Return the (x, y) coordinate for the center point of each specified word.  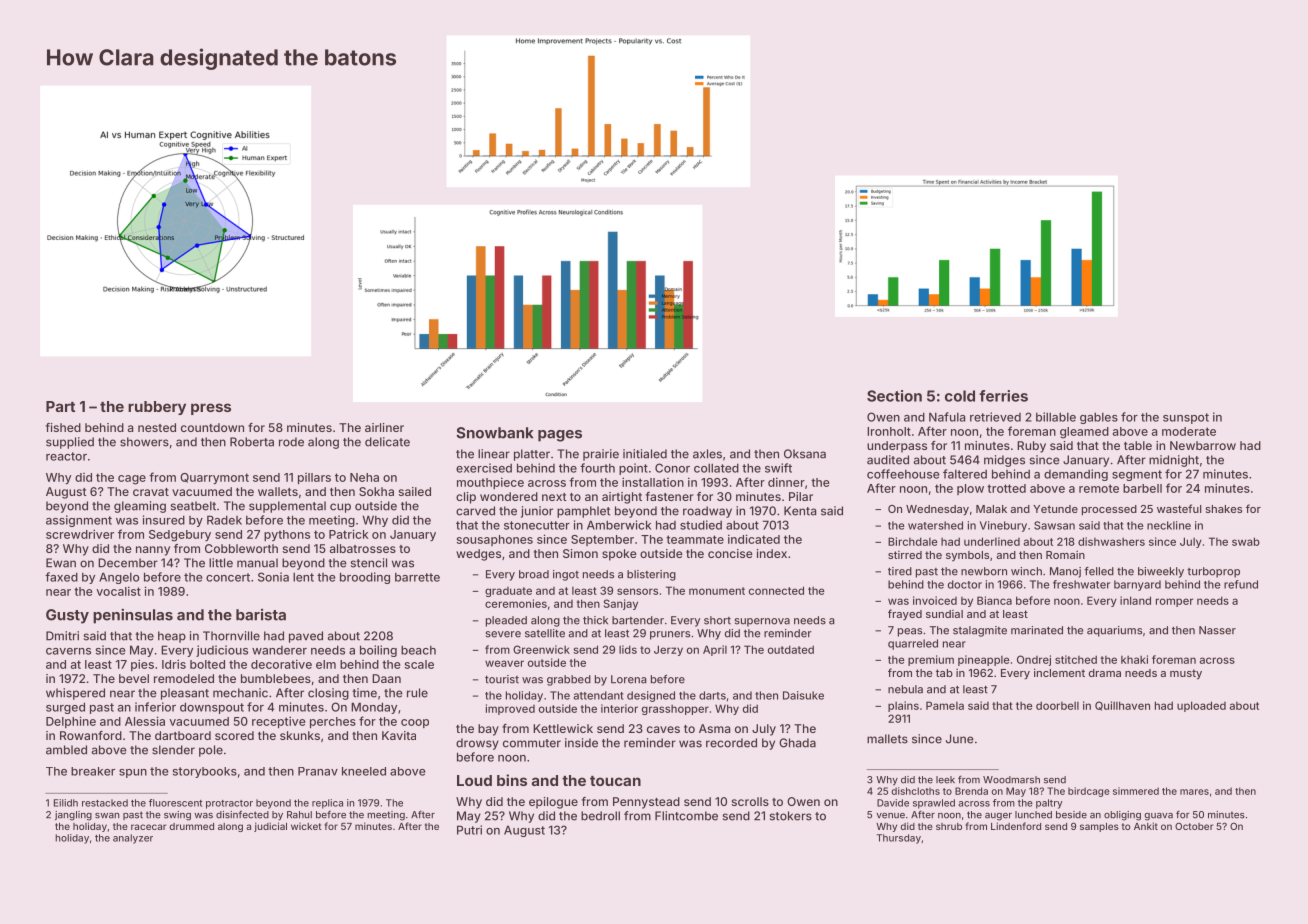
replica (327, 804)
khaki (1134, 659)
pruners (670, 635)
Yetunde (1055, 509)
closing (328, 694)
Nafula (947, 417)
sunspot (1186, 418)
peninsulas (133, 616)
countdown (212, 427)
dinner (786, 482)
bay (488, 730)
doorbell (1057, 705)
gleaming (140, 507)
